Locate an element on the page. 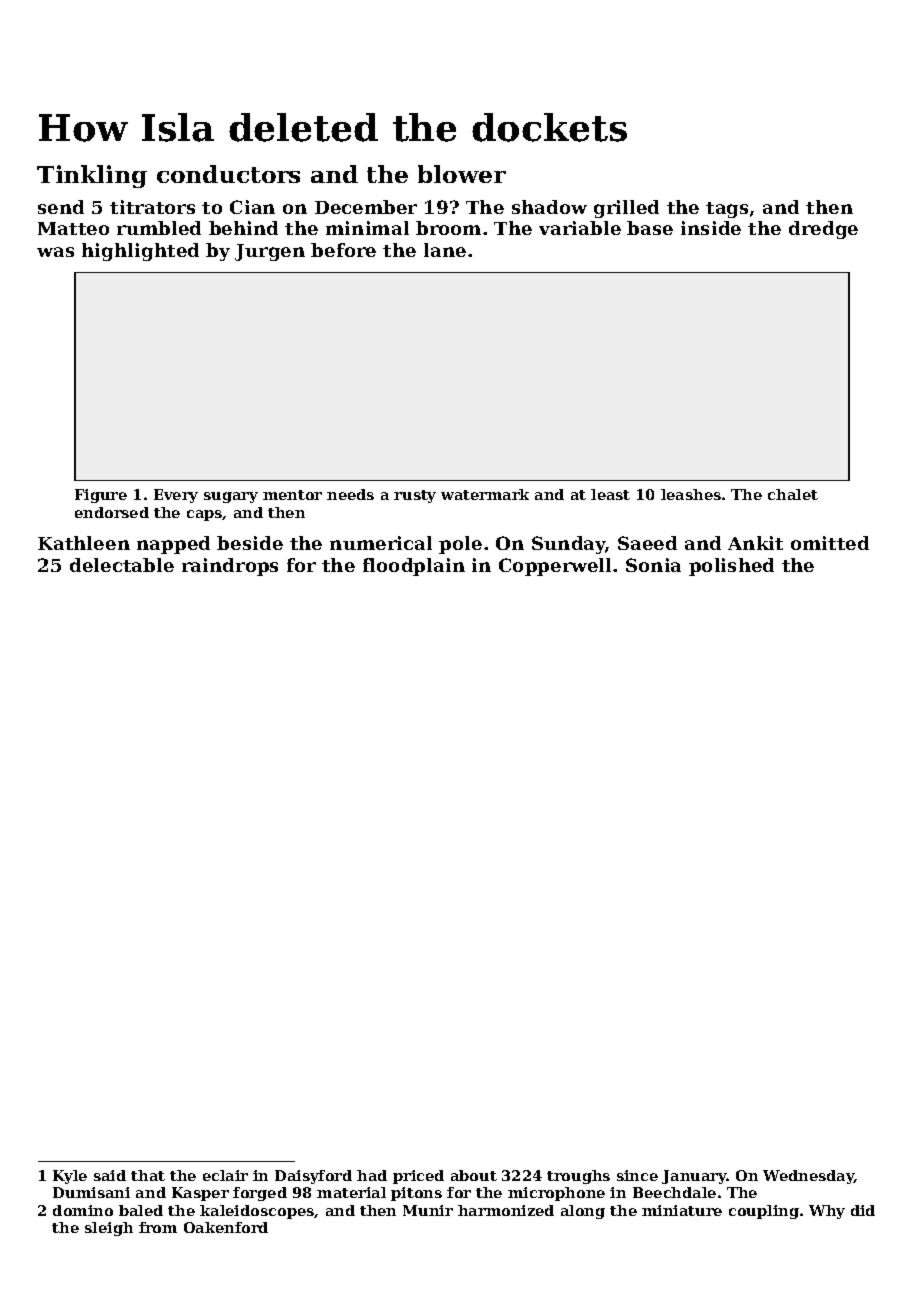 This image has height=1308, width=924. Jurgen is located at coordinates (270, 252).
